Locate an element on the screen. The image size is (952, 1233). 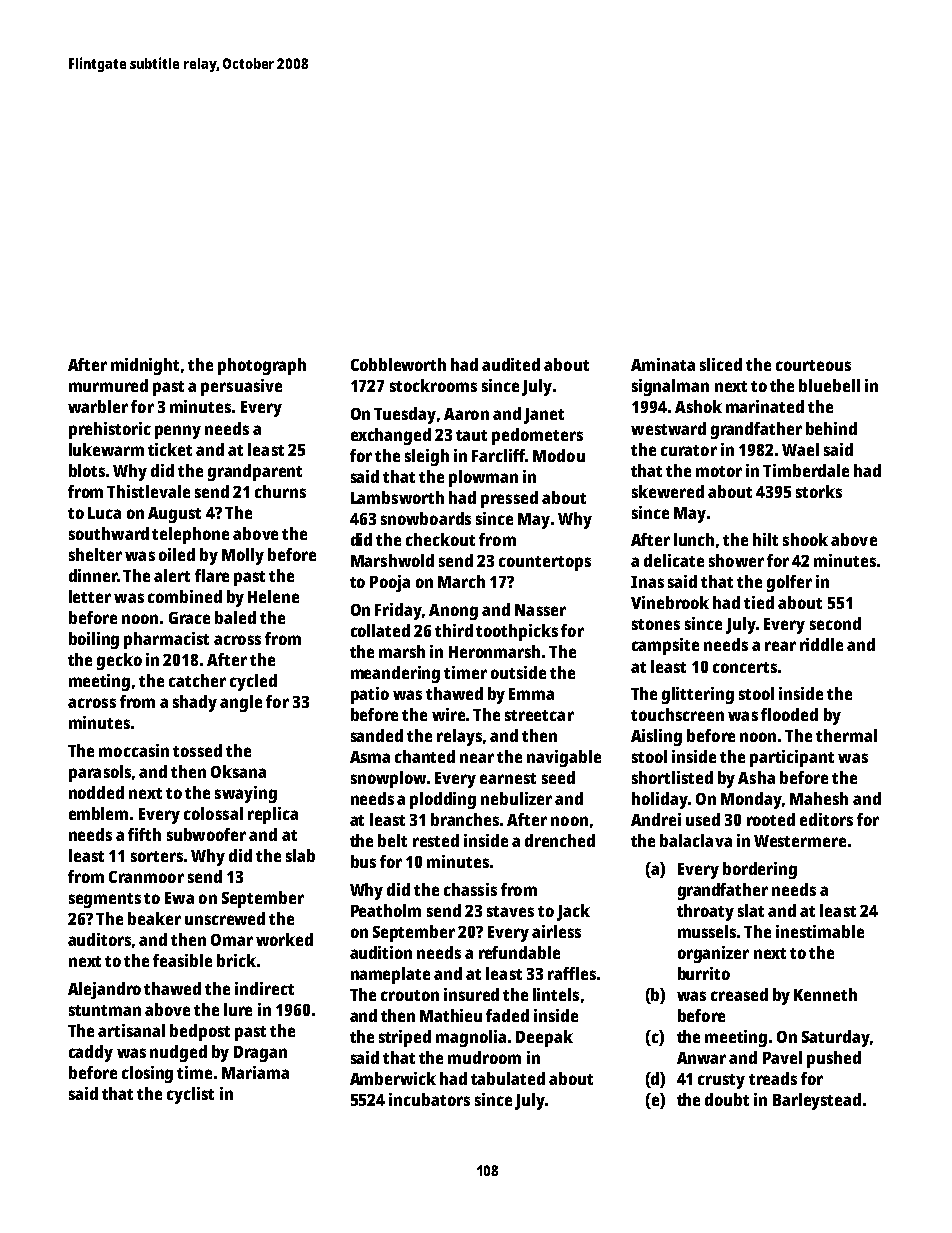
courteous is located at coordinates (813, 365).
